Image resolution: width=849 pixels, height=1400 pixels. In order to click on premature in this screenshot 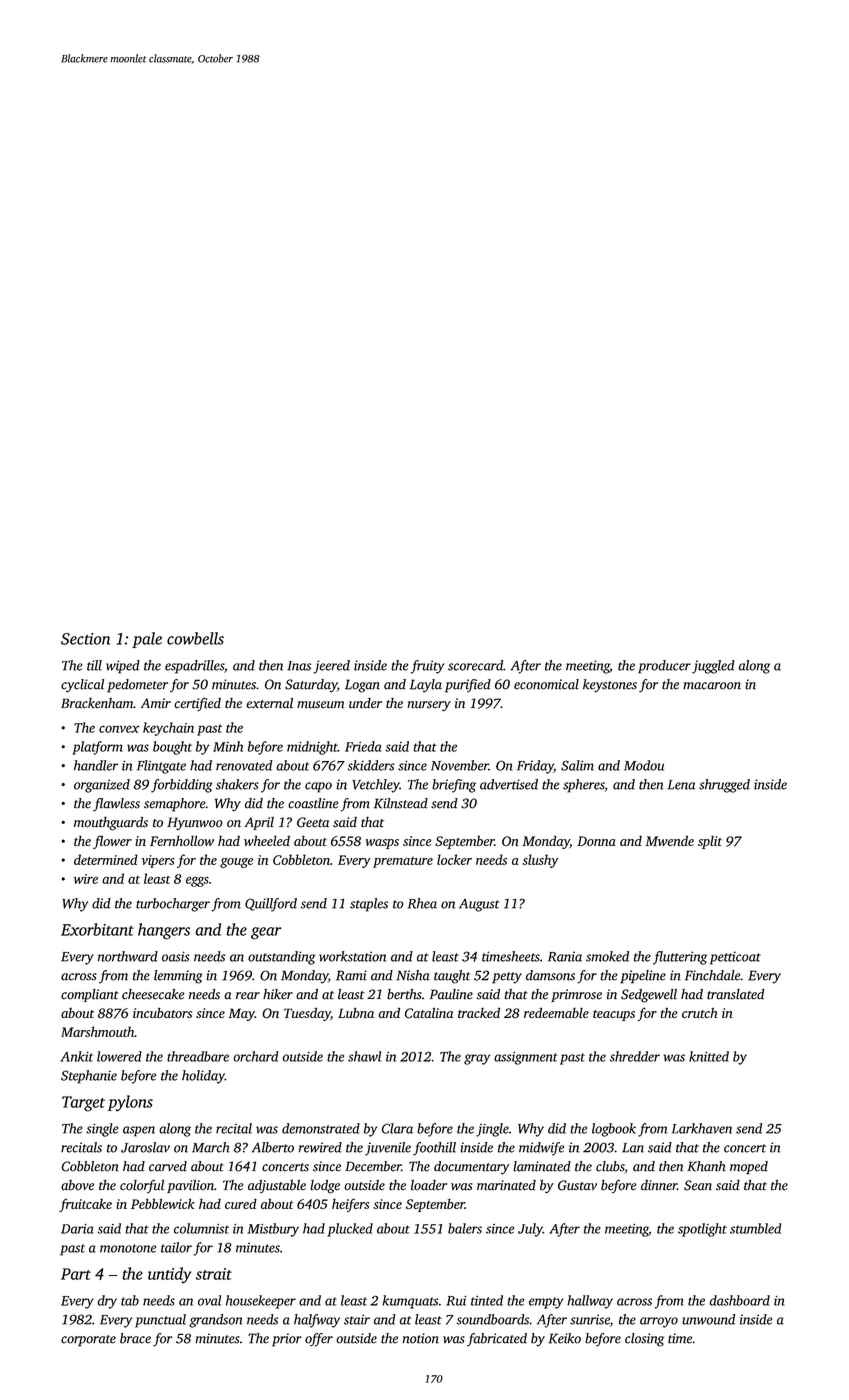, I will do `click(403, 862)`.
